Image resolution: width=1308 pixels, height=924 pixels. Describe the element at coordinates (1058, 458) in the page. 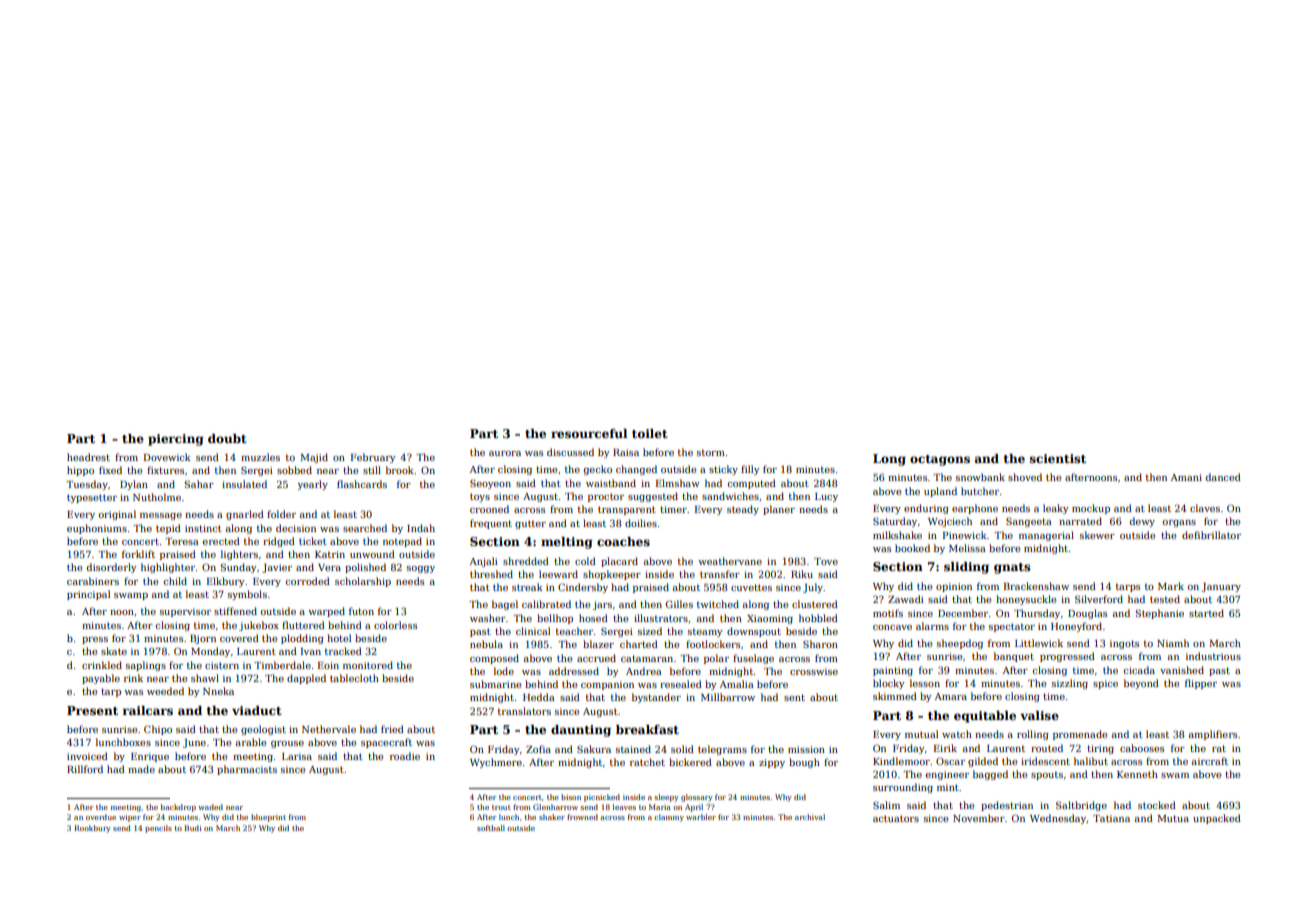

I see `scientist` at that location.
